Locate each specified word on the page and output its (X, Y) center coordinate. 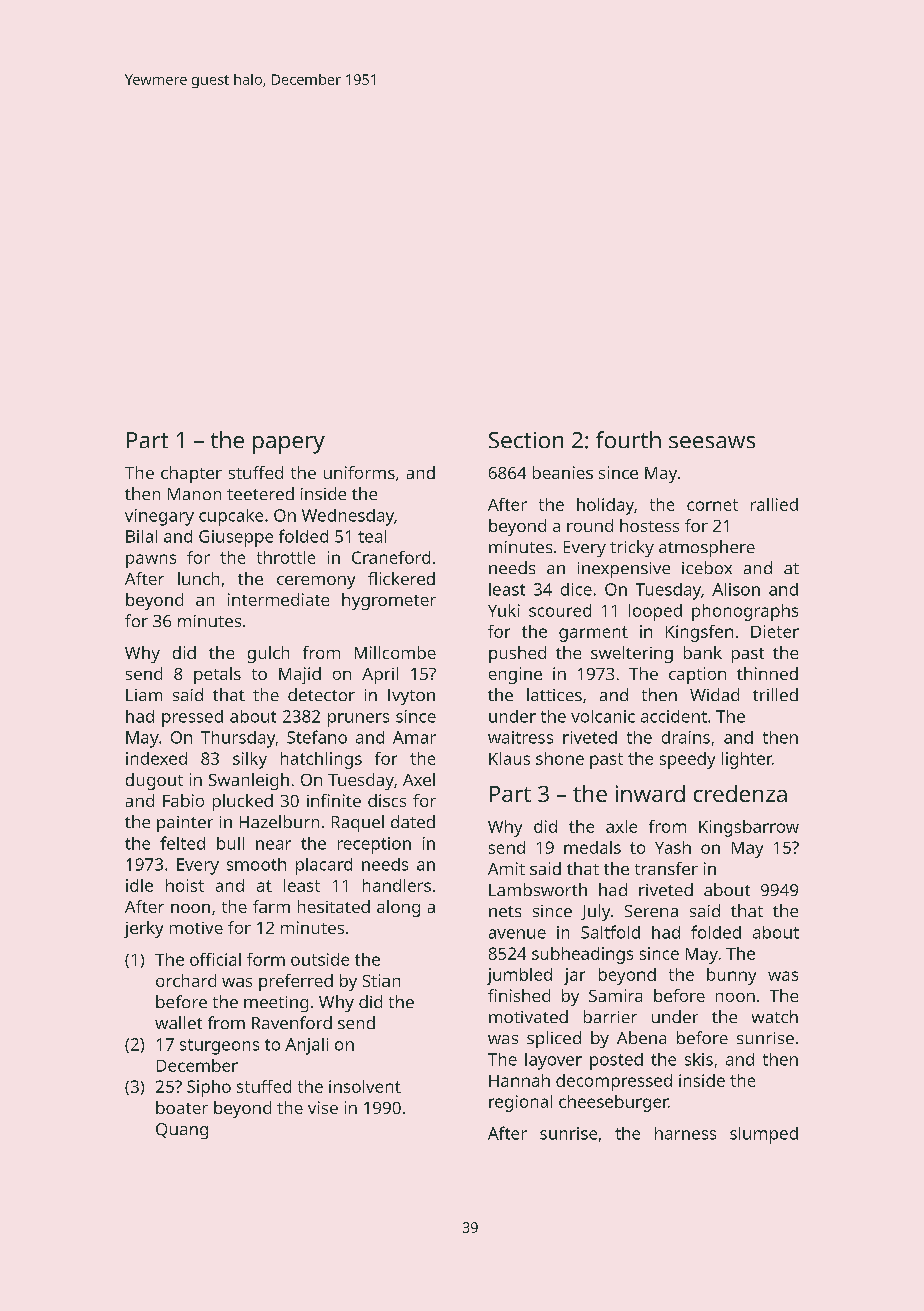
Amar (414, 737)
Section (526, 440)
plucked (243, 802)
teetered (260, 493)
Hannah (519, 1080)
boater (182, 1107)
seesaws (712, 442)
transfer (666, 868)
